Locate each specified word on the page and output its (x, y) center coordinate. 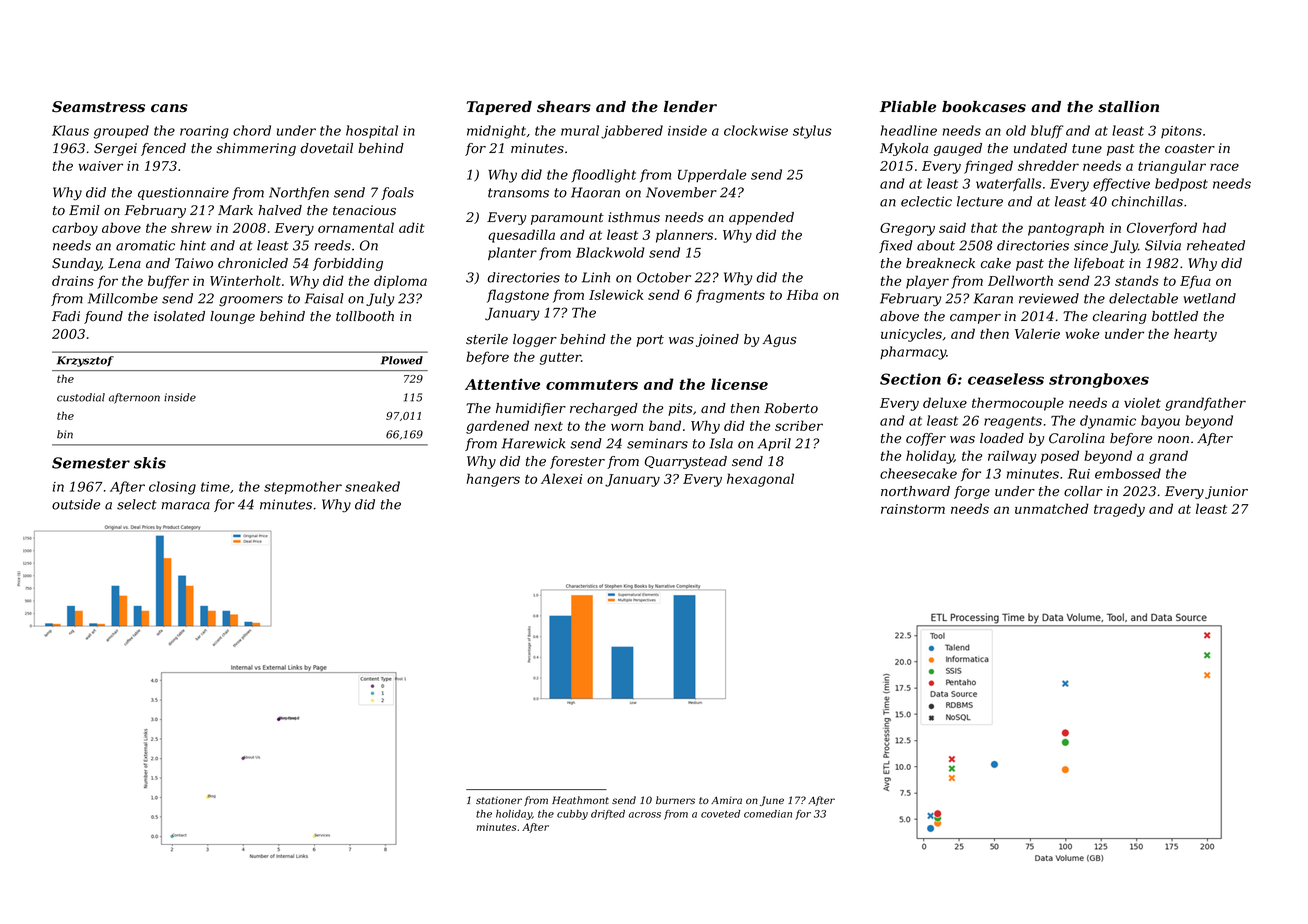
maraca (186, 506)
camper (975, 319)
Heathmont (580, 800)
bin (65, 434)
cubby (572, 815)
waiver (101, 166)
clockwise (756, 130)
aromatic (145, 245)
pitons (1181, 132)
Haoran (595, 192)
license (739, 384)
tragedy (1119, 510)
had (1214, 227)
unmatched (1052, 508)
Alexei (561, 478)
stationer (499, 800)
